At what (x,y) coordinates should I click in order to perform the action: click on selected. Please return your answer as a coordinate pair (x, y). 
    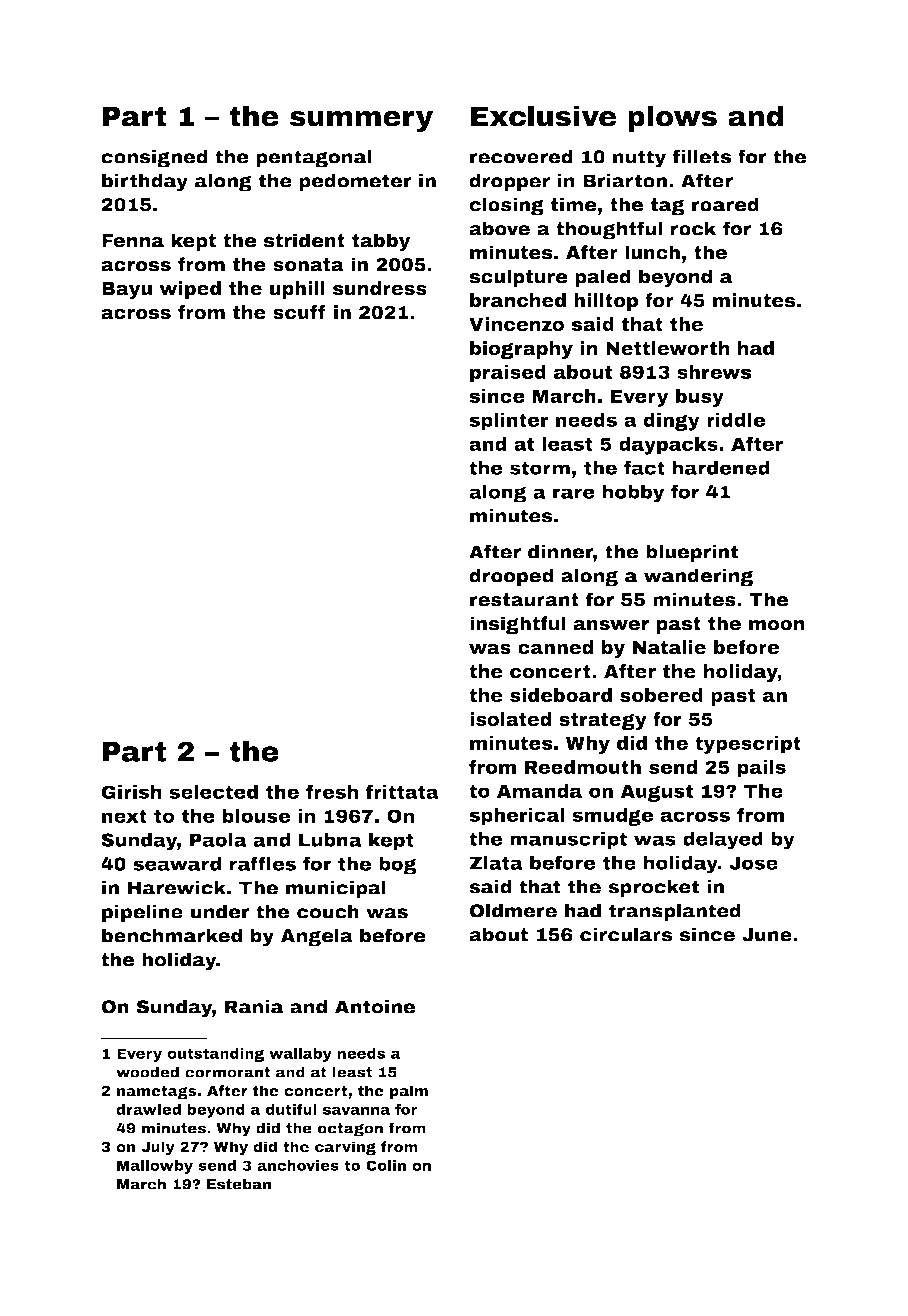
    Looking at the image, I should click on (213, 792).
